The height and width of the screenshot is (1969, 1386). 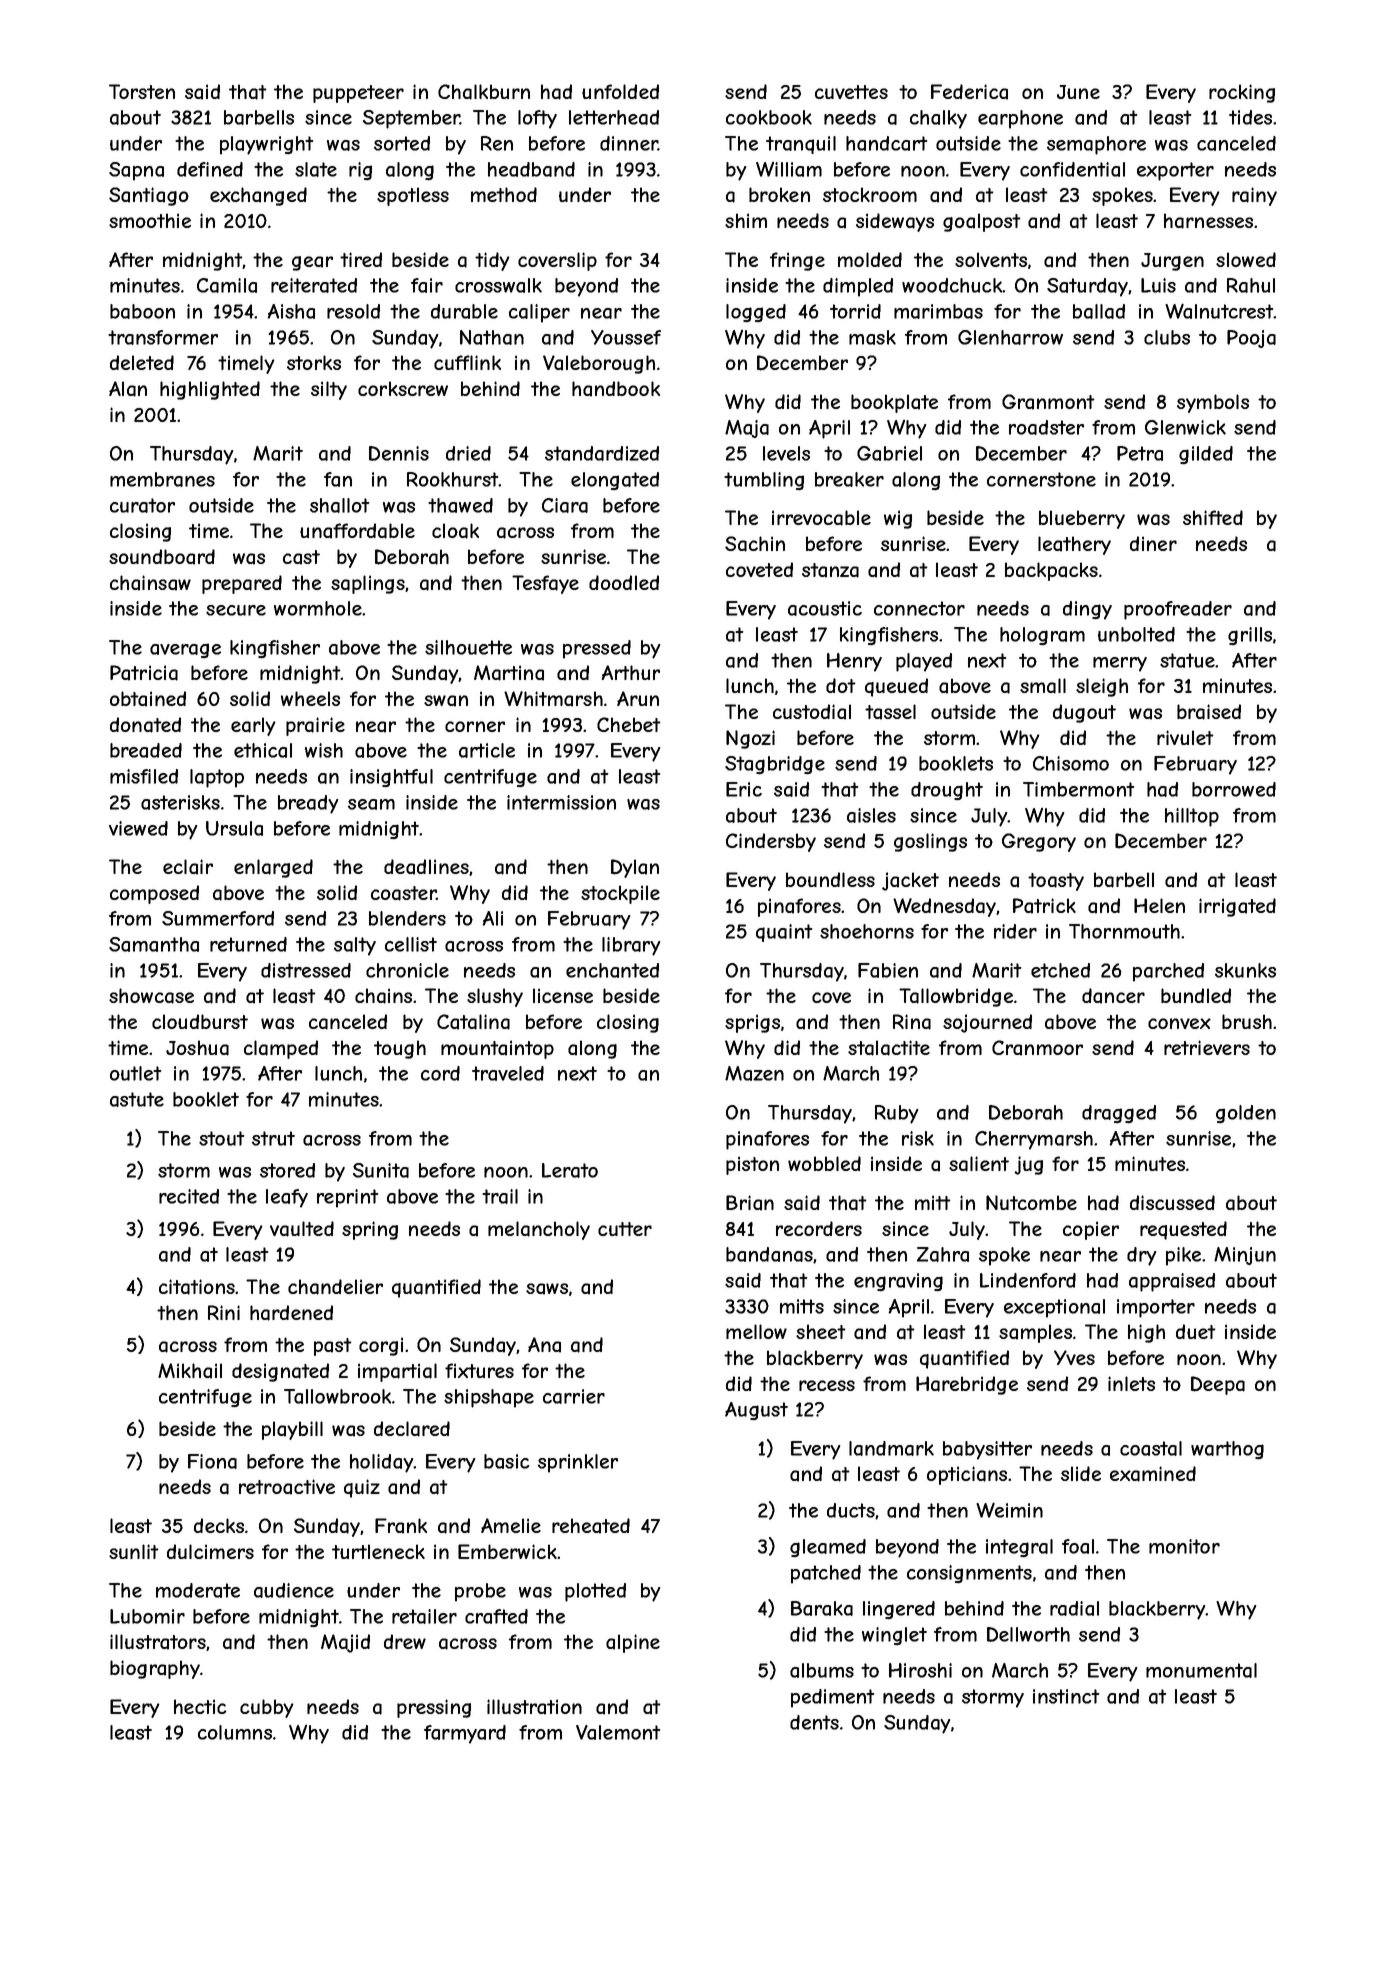 What do you see at coordinates (1078, 92) in the screenshot?
I see `June` at bounding box center [1078, 92].
